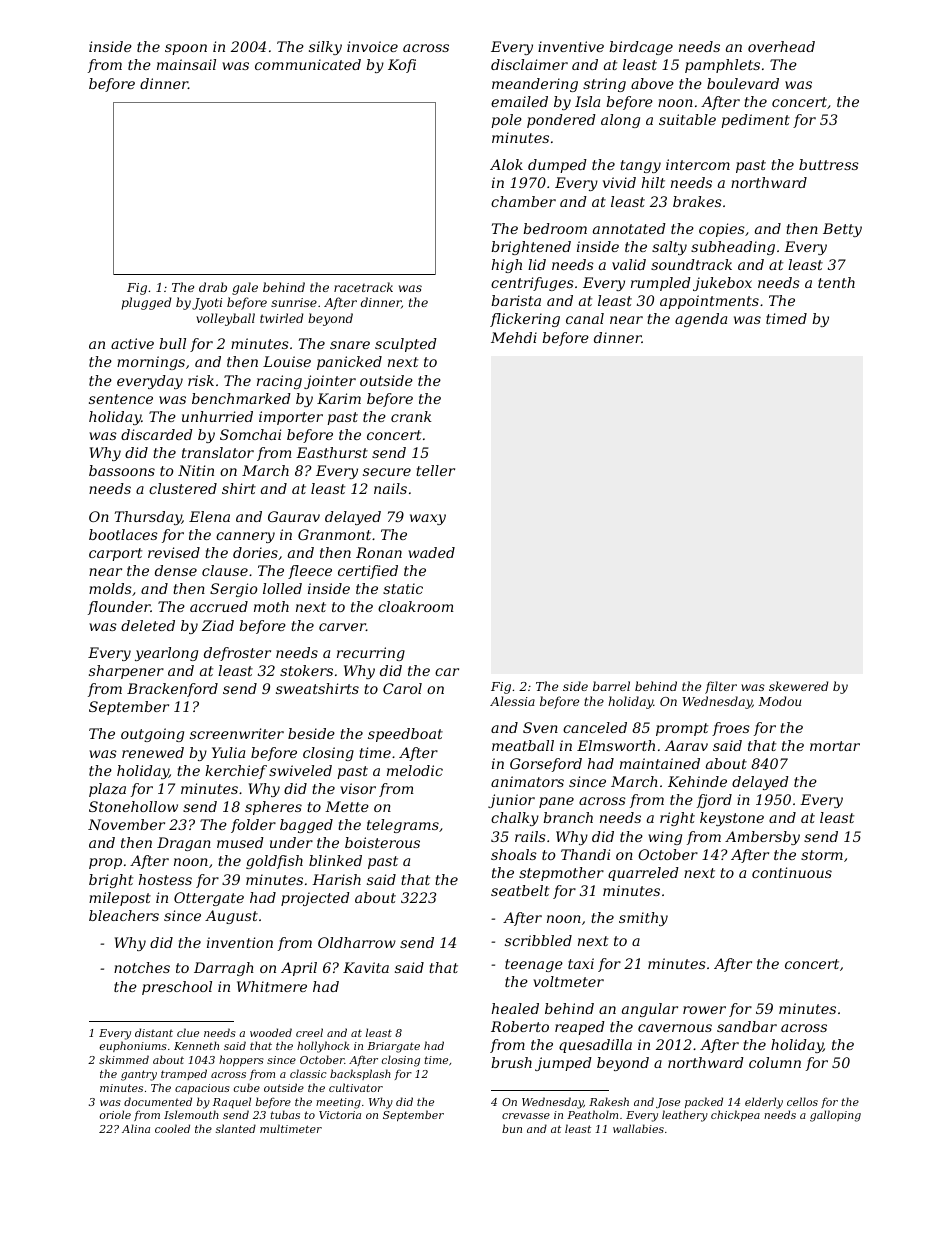  I want to click on cloakroom, so click(415, 606).
